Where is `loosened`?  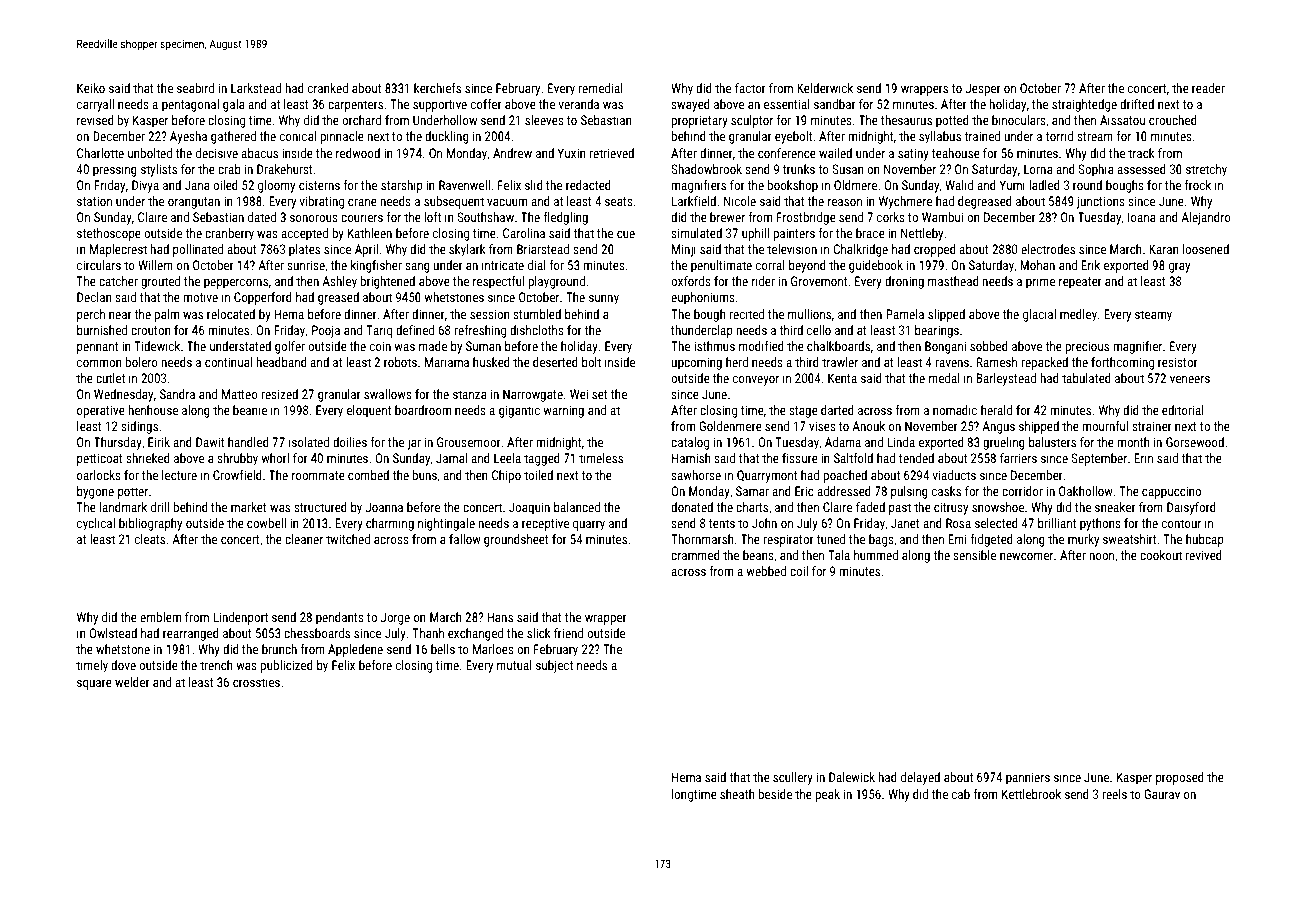
loosened is located at coordinates (1206, 249).
